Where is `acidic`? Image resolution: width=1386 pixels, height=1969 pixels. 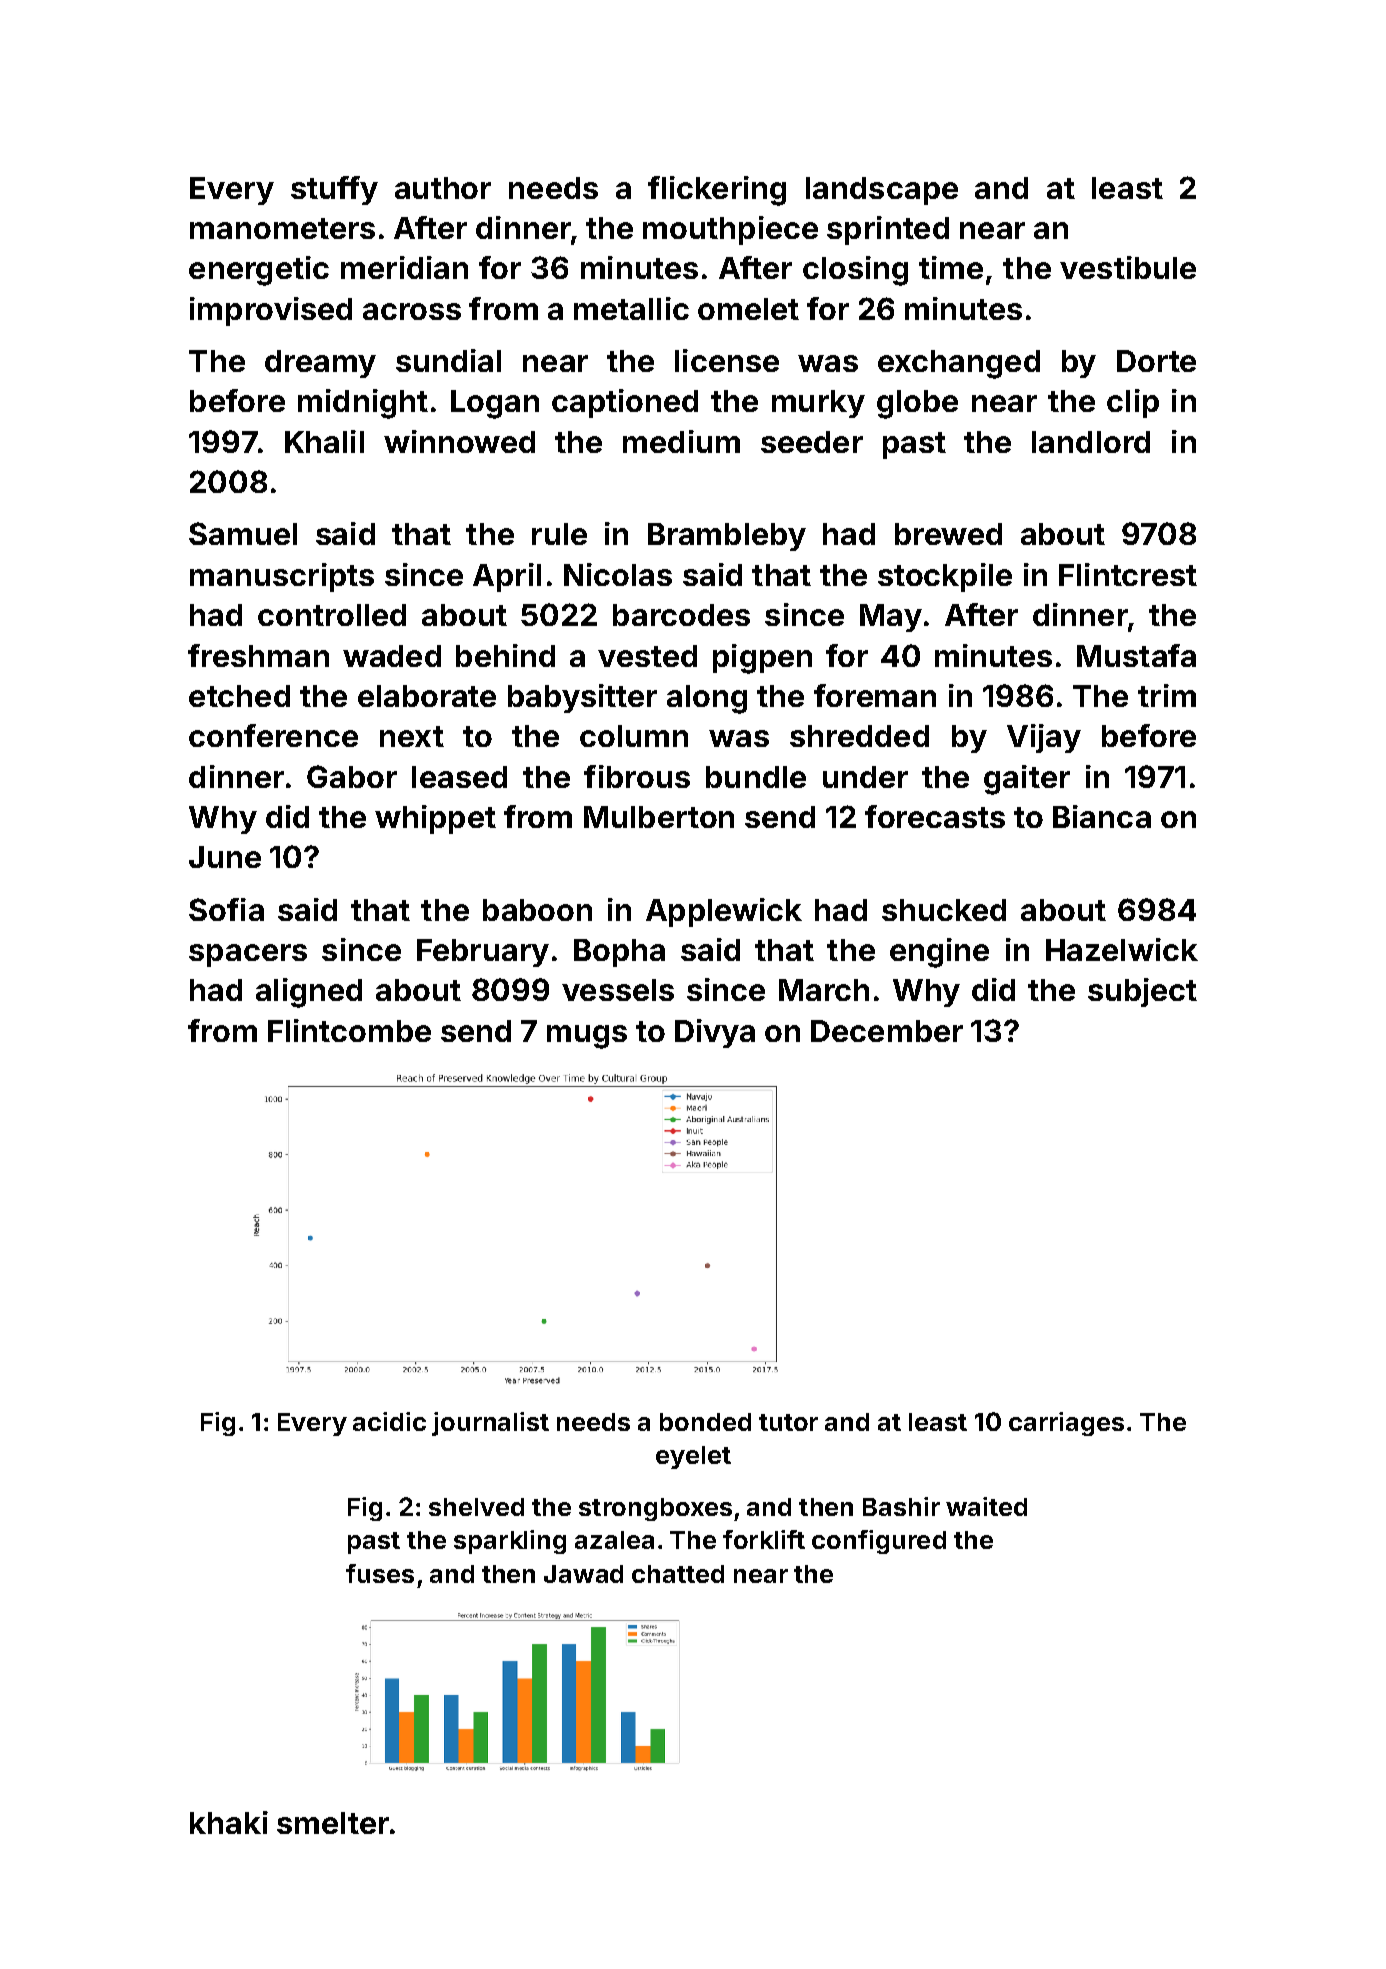 acidic is located at coordinates (389, 1421).
